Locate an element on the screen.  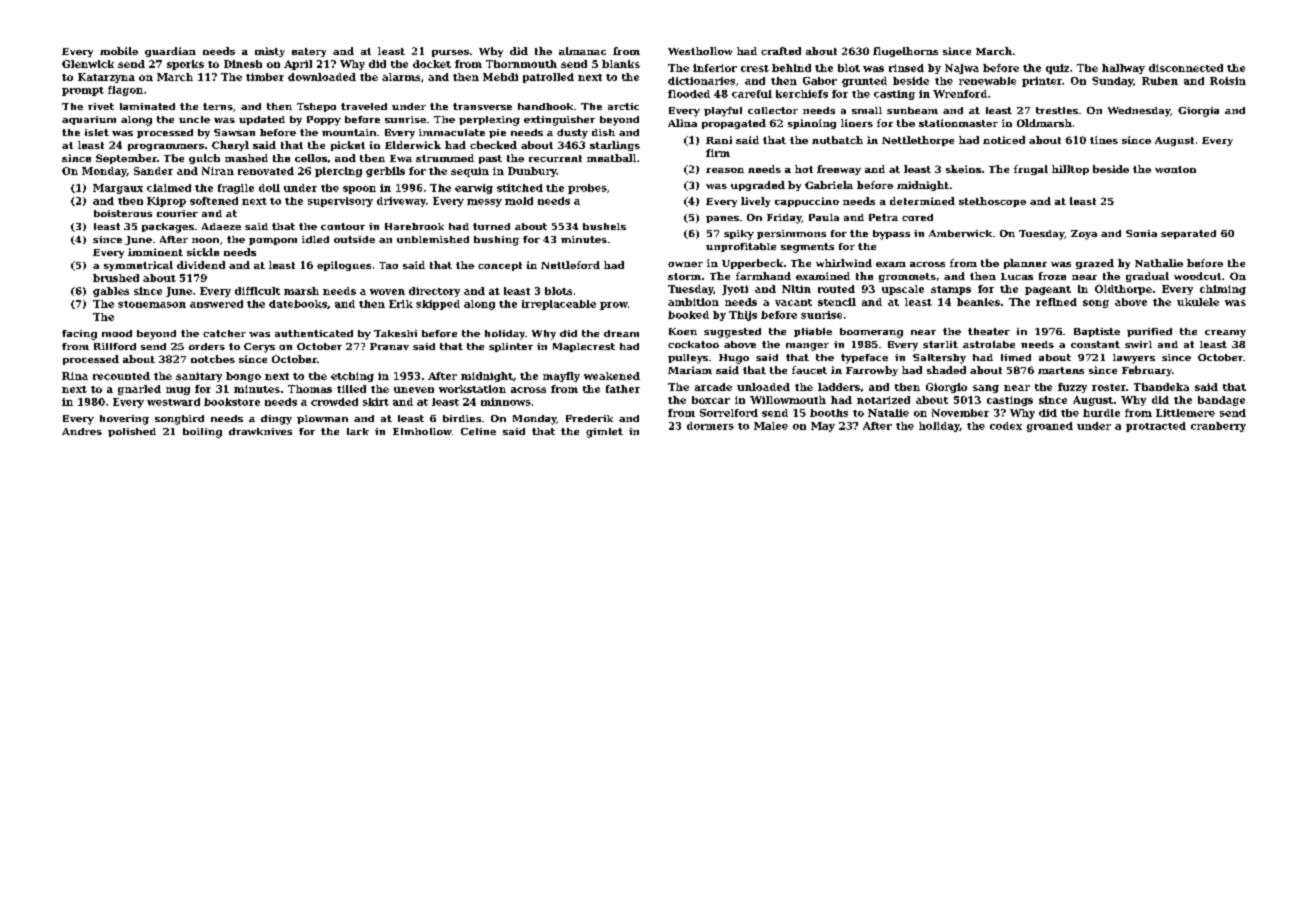
gimlet is located at coordinates (604, 433).
